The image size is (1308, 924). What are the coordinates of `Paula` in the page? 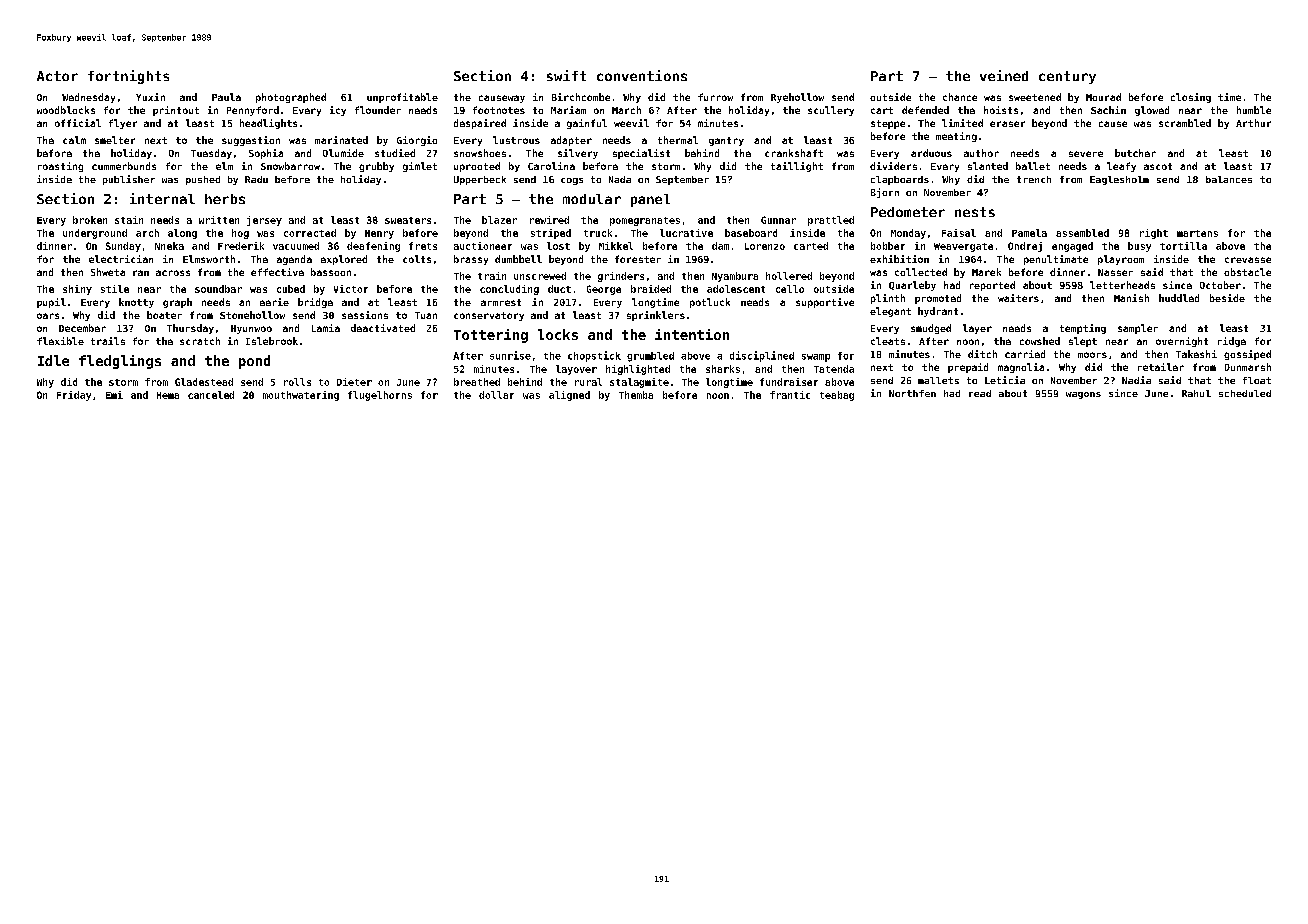 It's located at (226, 97).
